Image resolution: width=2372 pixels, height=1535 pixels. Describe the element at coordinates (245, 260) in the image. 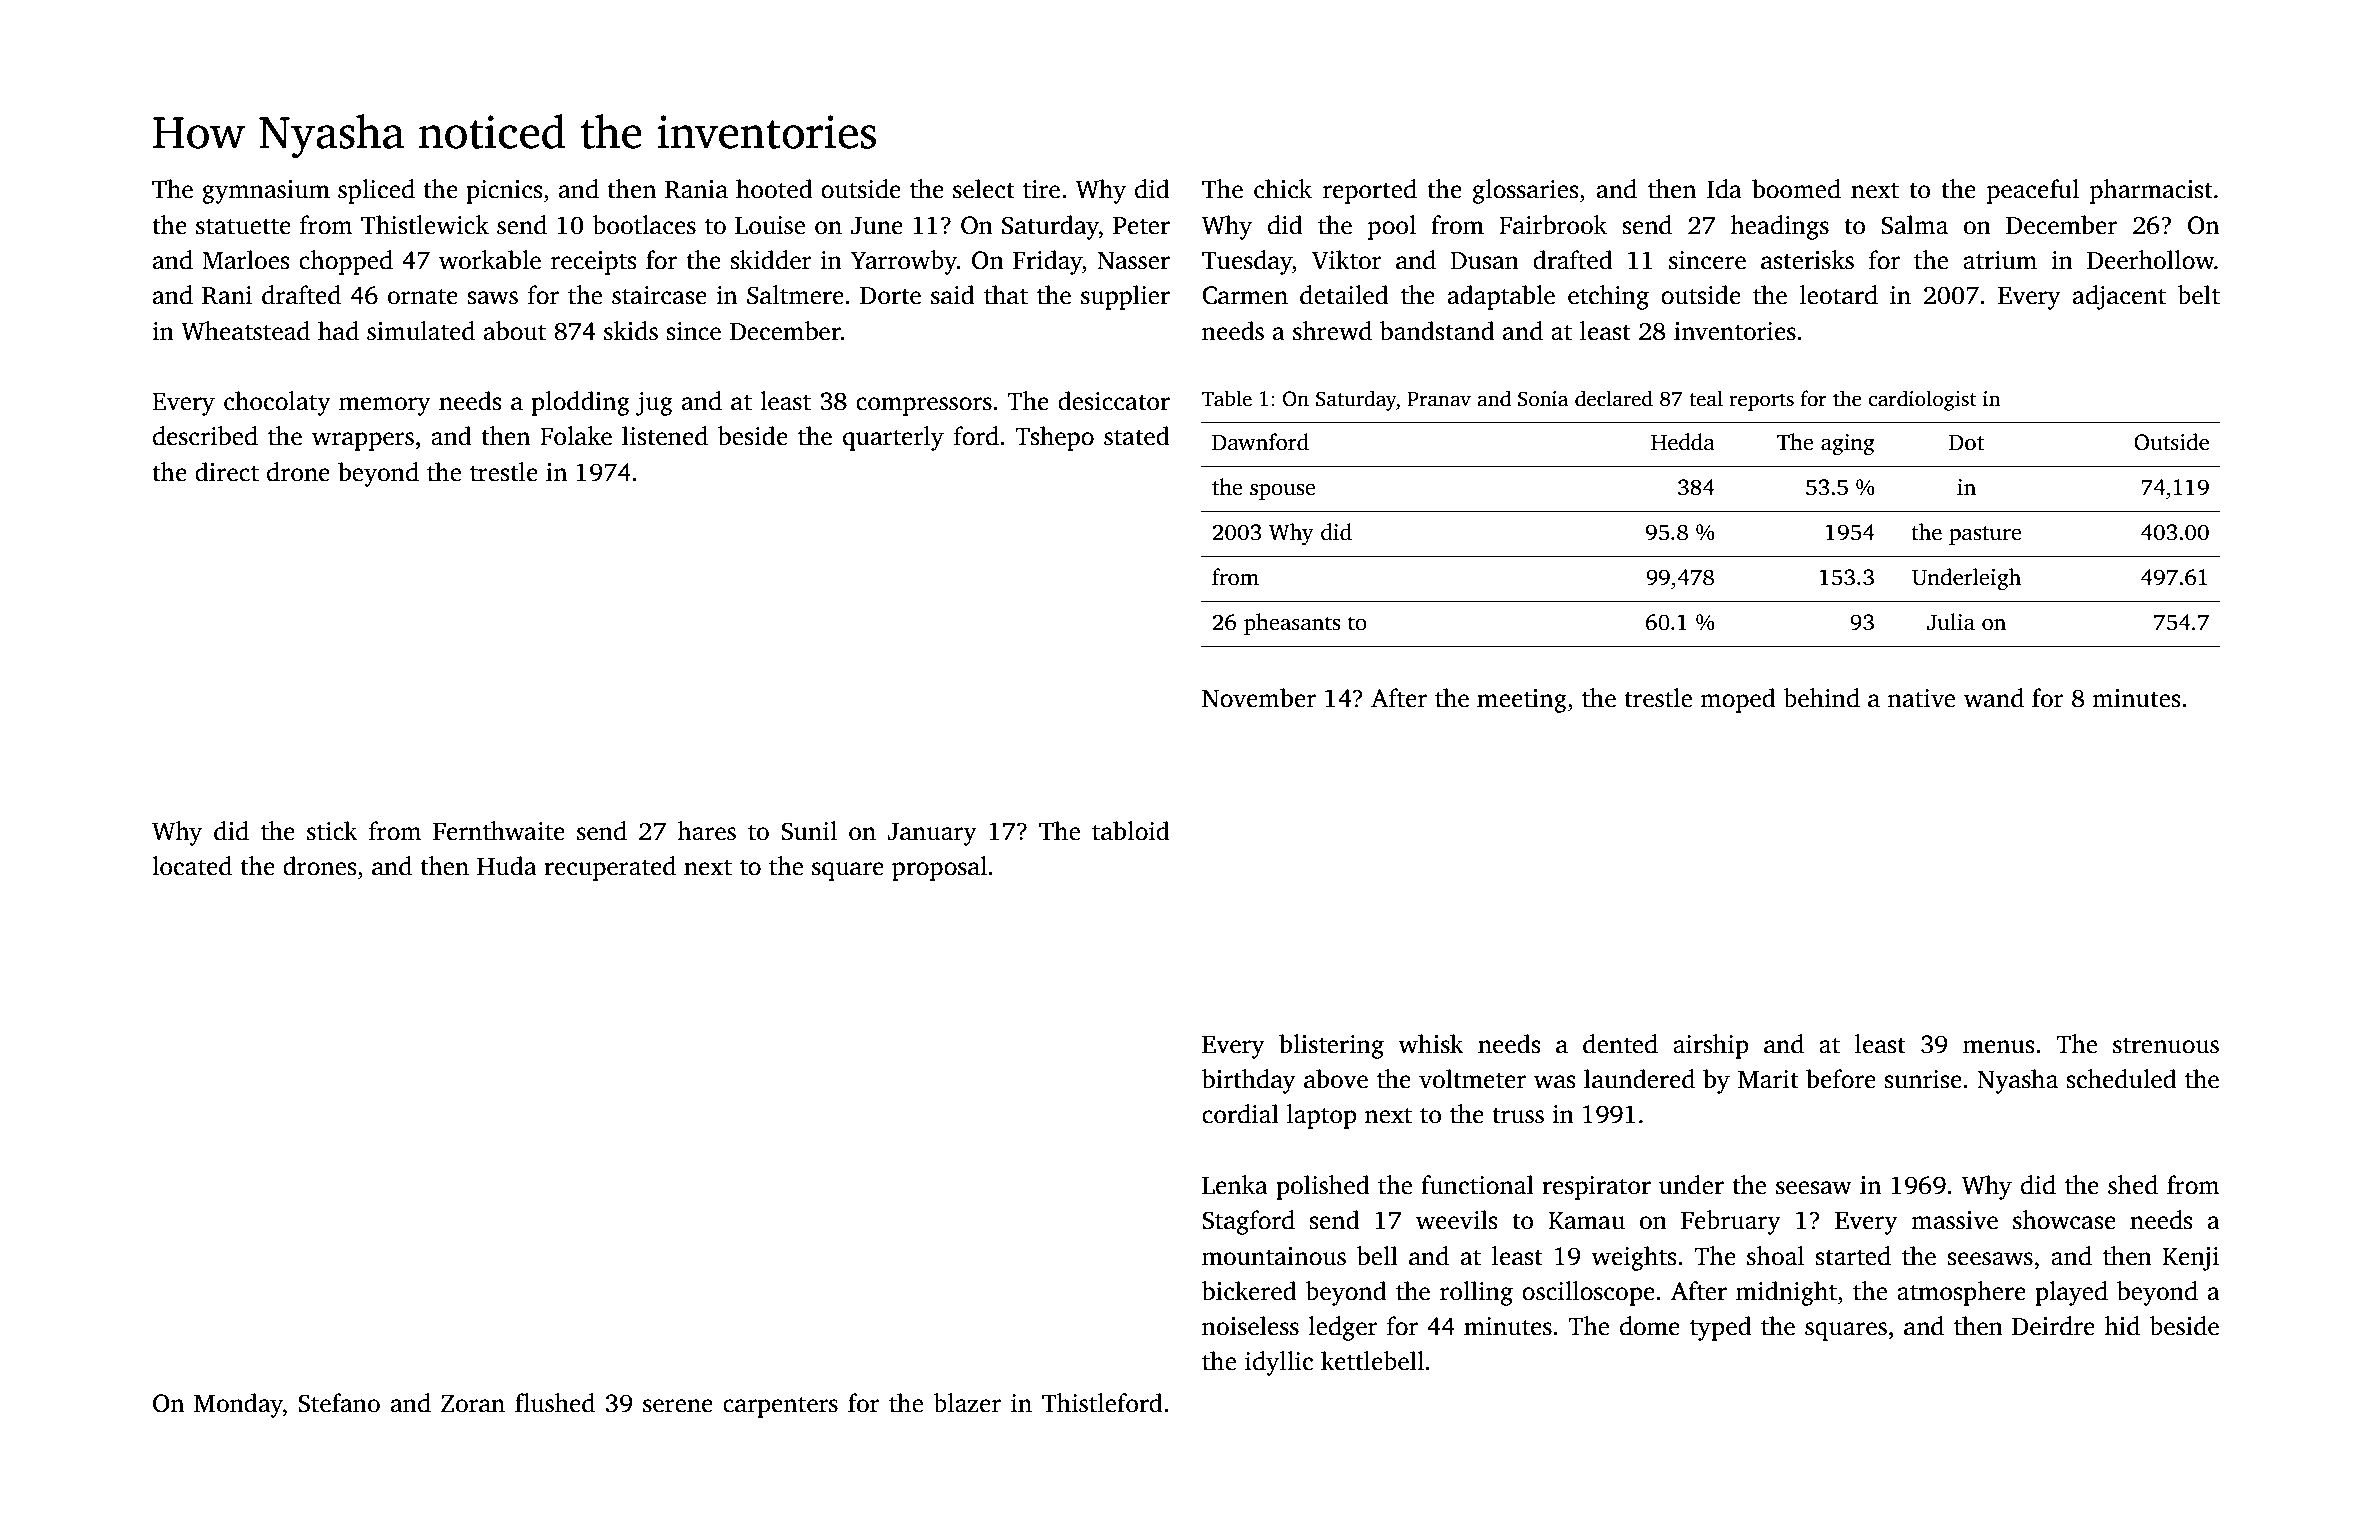

I see `Marloes` at that location.
